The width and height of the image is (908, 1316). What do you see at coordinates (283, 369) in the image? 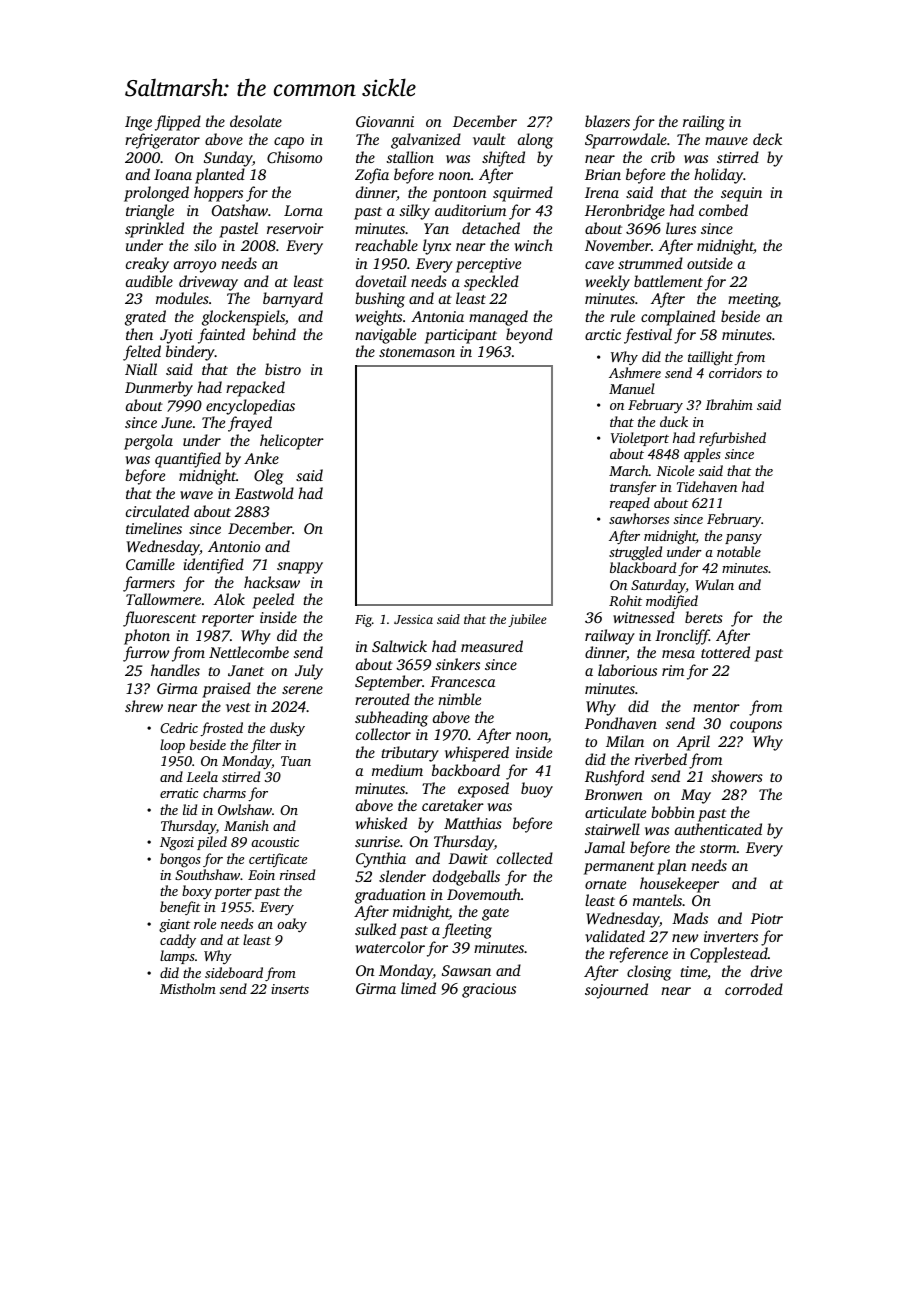
I see `bistro` at bounding box center [283, 369].
